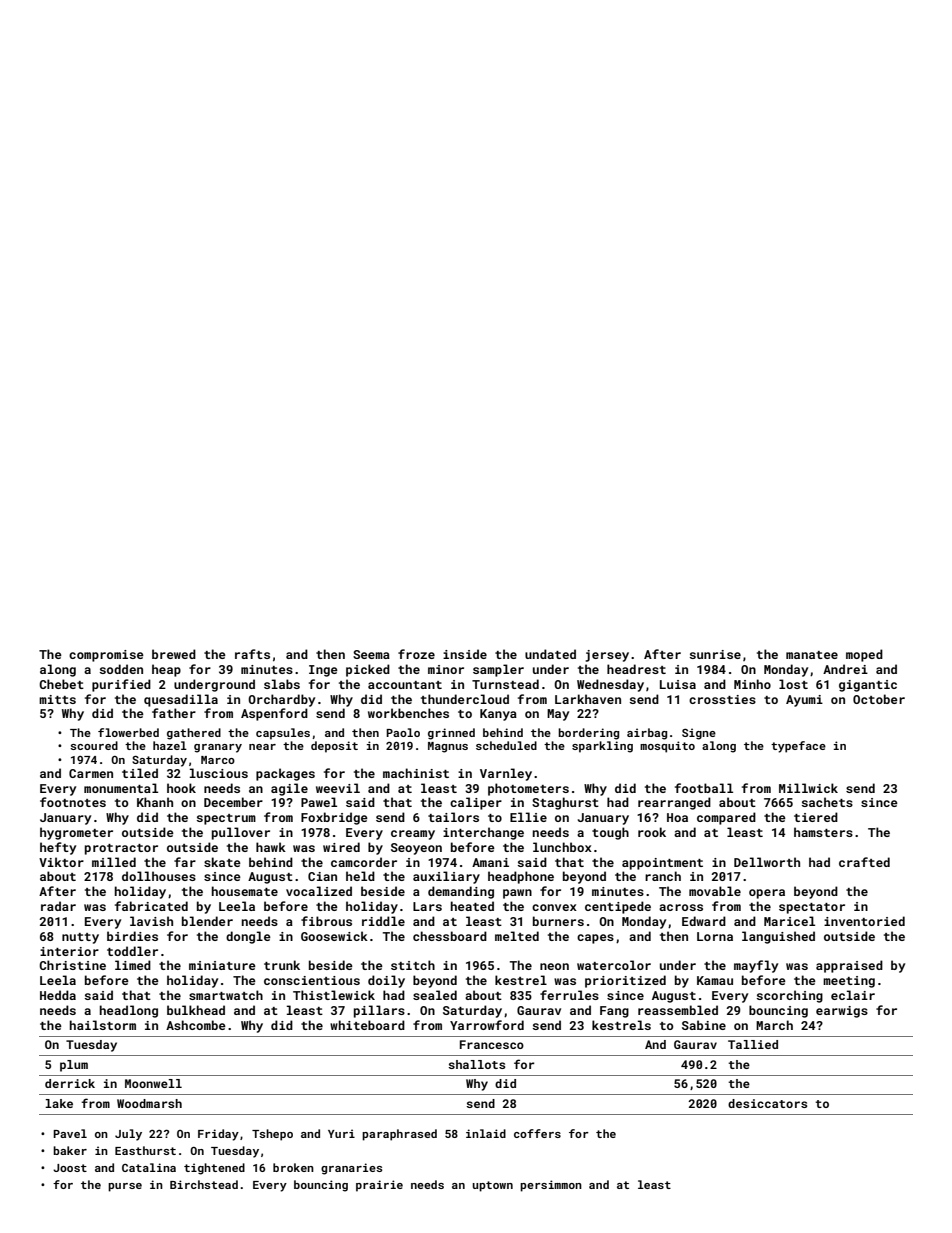 The image size is (952, 1233). I want to click on sparkling, so click(602, 747).
